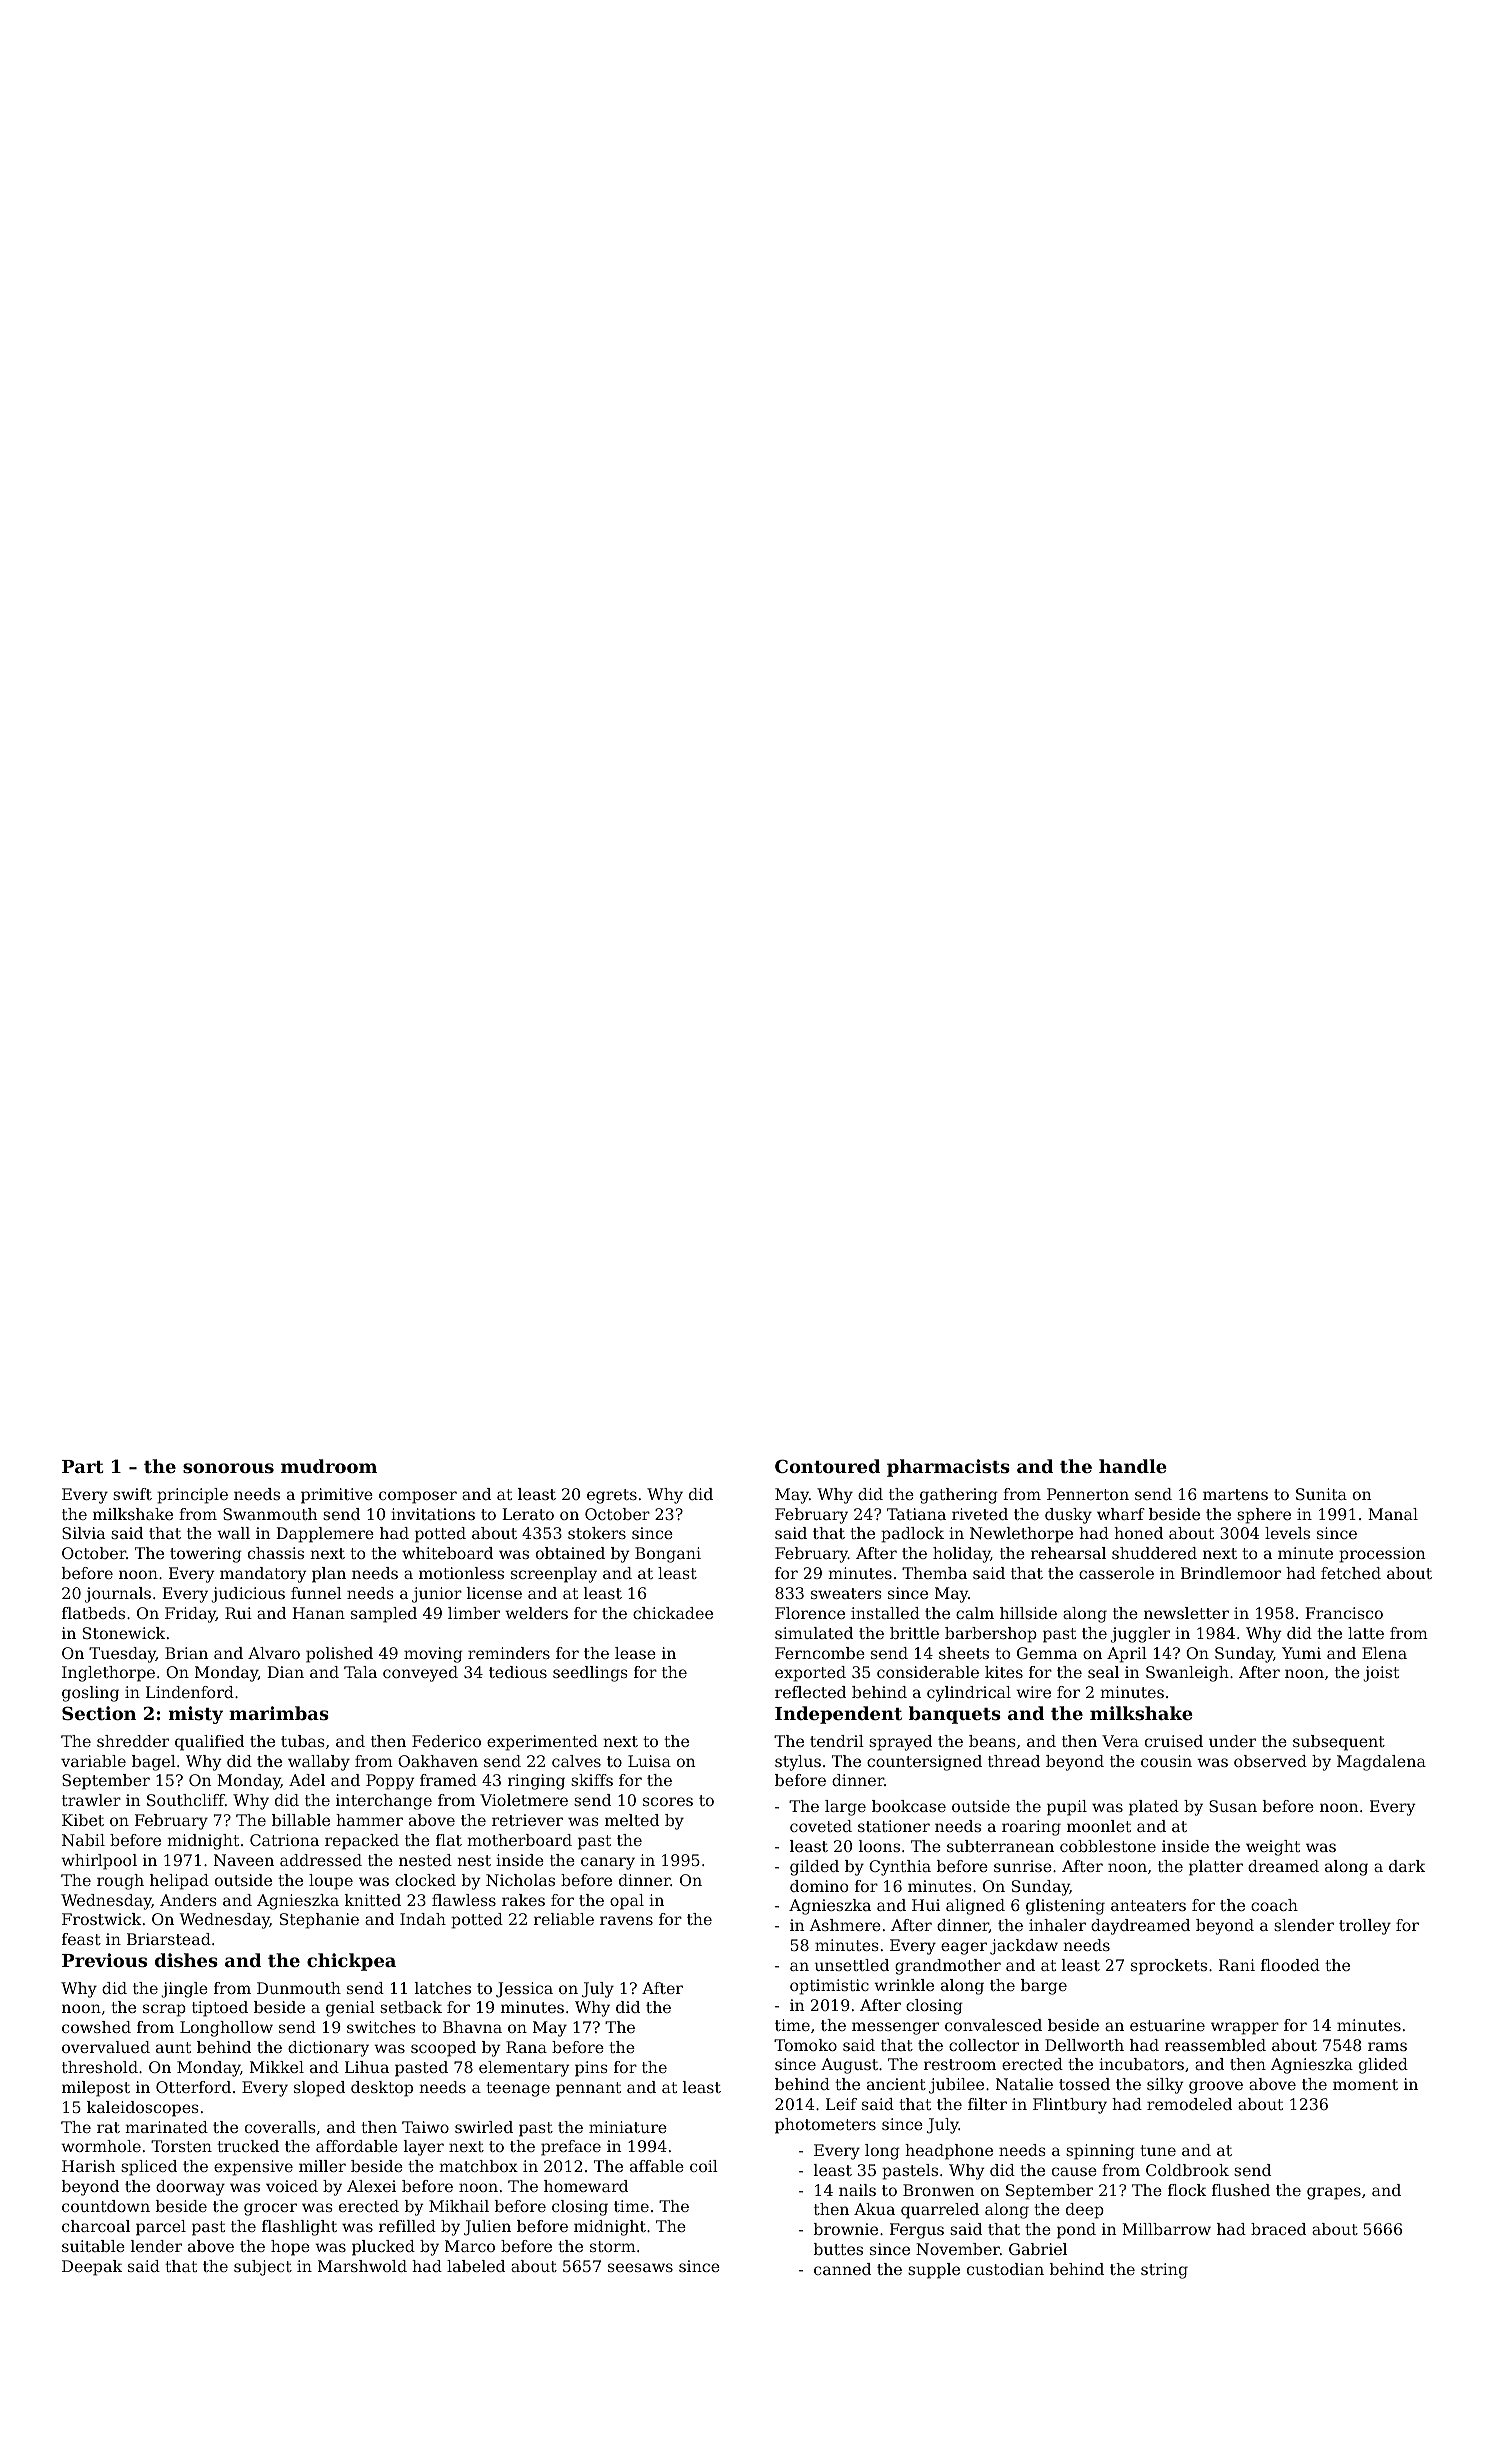 The image size is (1496, 2464). Describe the element at coordinates (166, 2127) in the page. I see `marinated` at that location.
